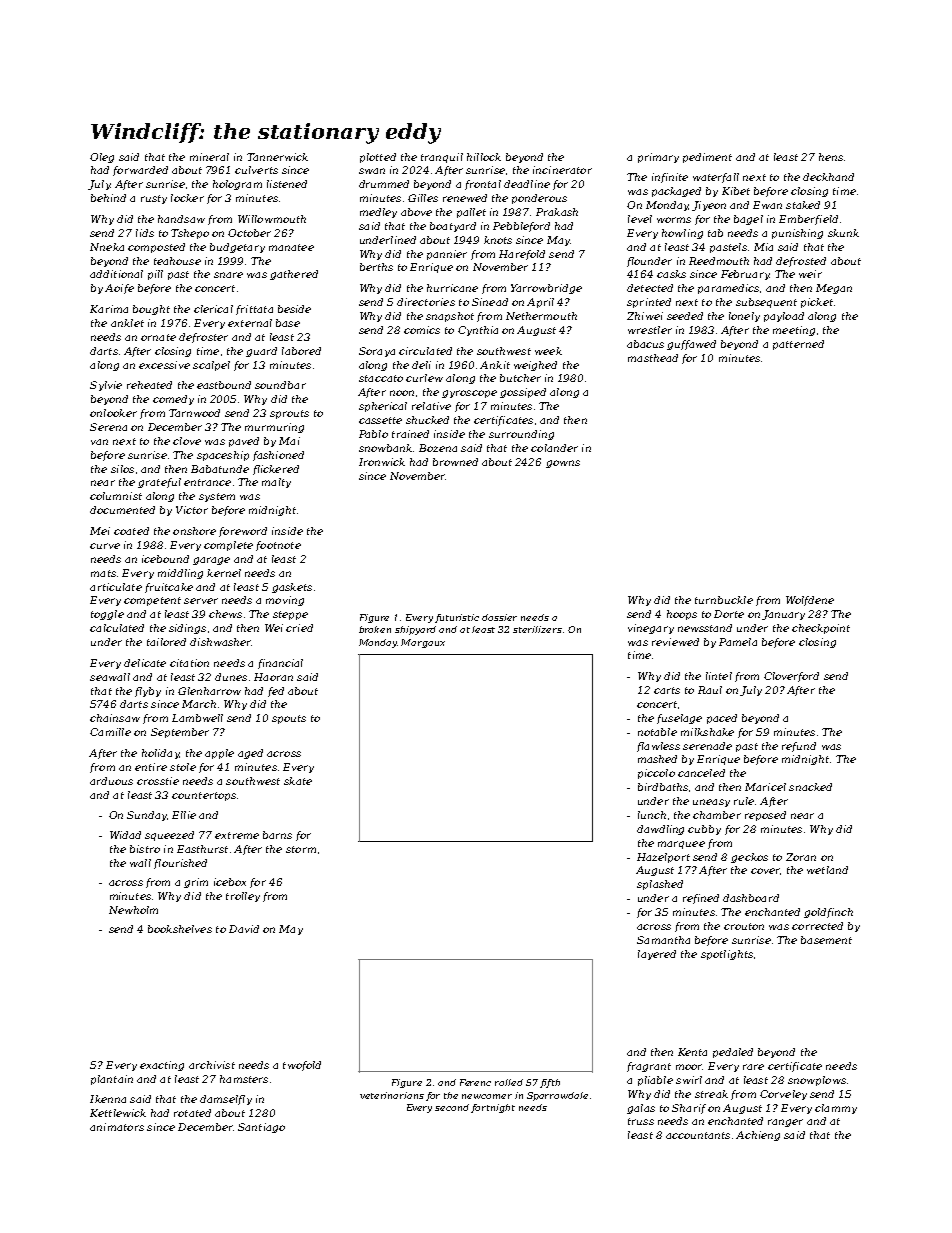 This page has width=952, height=1233. Describe the element at coordinates (192, 510) in the page. I see `Victor` at that location.
